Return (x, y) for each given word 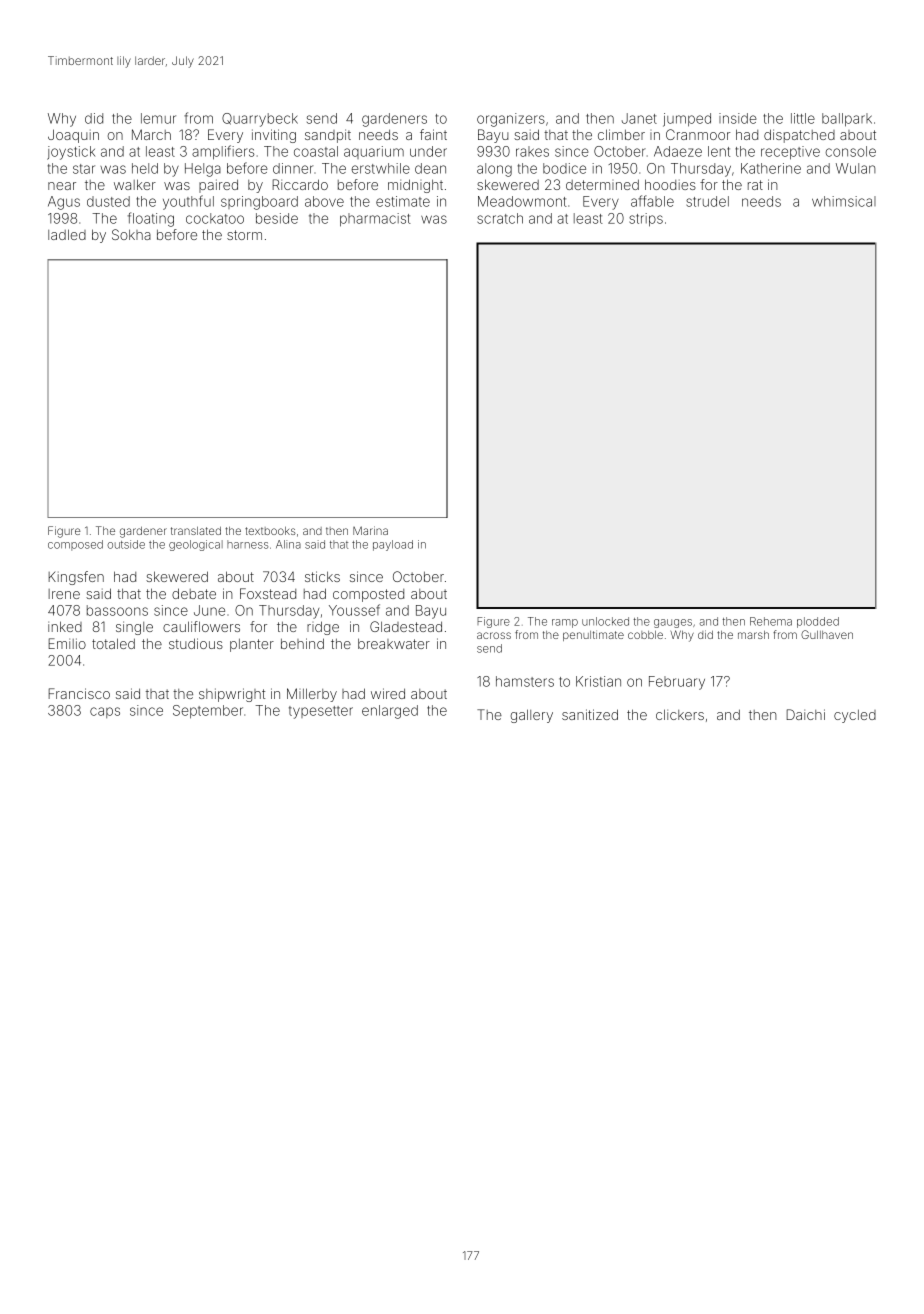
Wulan (856, 168)
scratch (500, 218)
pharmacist (375, 220)
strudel (707, 201)
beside (277, 218)
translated (196, 531)
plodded (818, 622)
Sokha (131, 234)
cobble (645, 635)
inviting (274, 136)
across (494, 635)
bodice (564, 168)
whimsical (844, 201)
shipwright (232, 695)
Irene (64, 594)
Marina (370, 530)
